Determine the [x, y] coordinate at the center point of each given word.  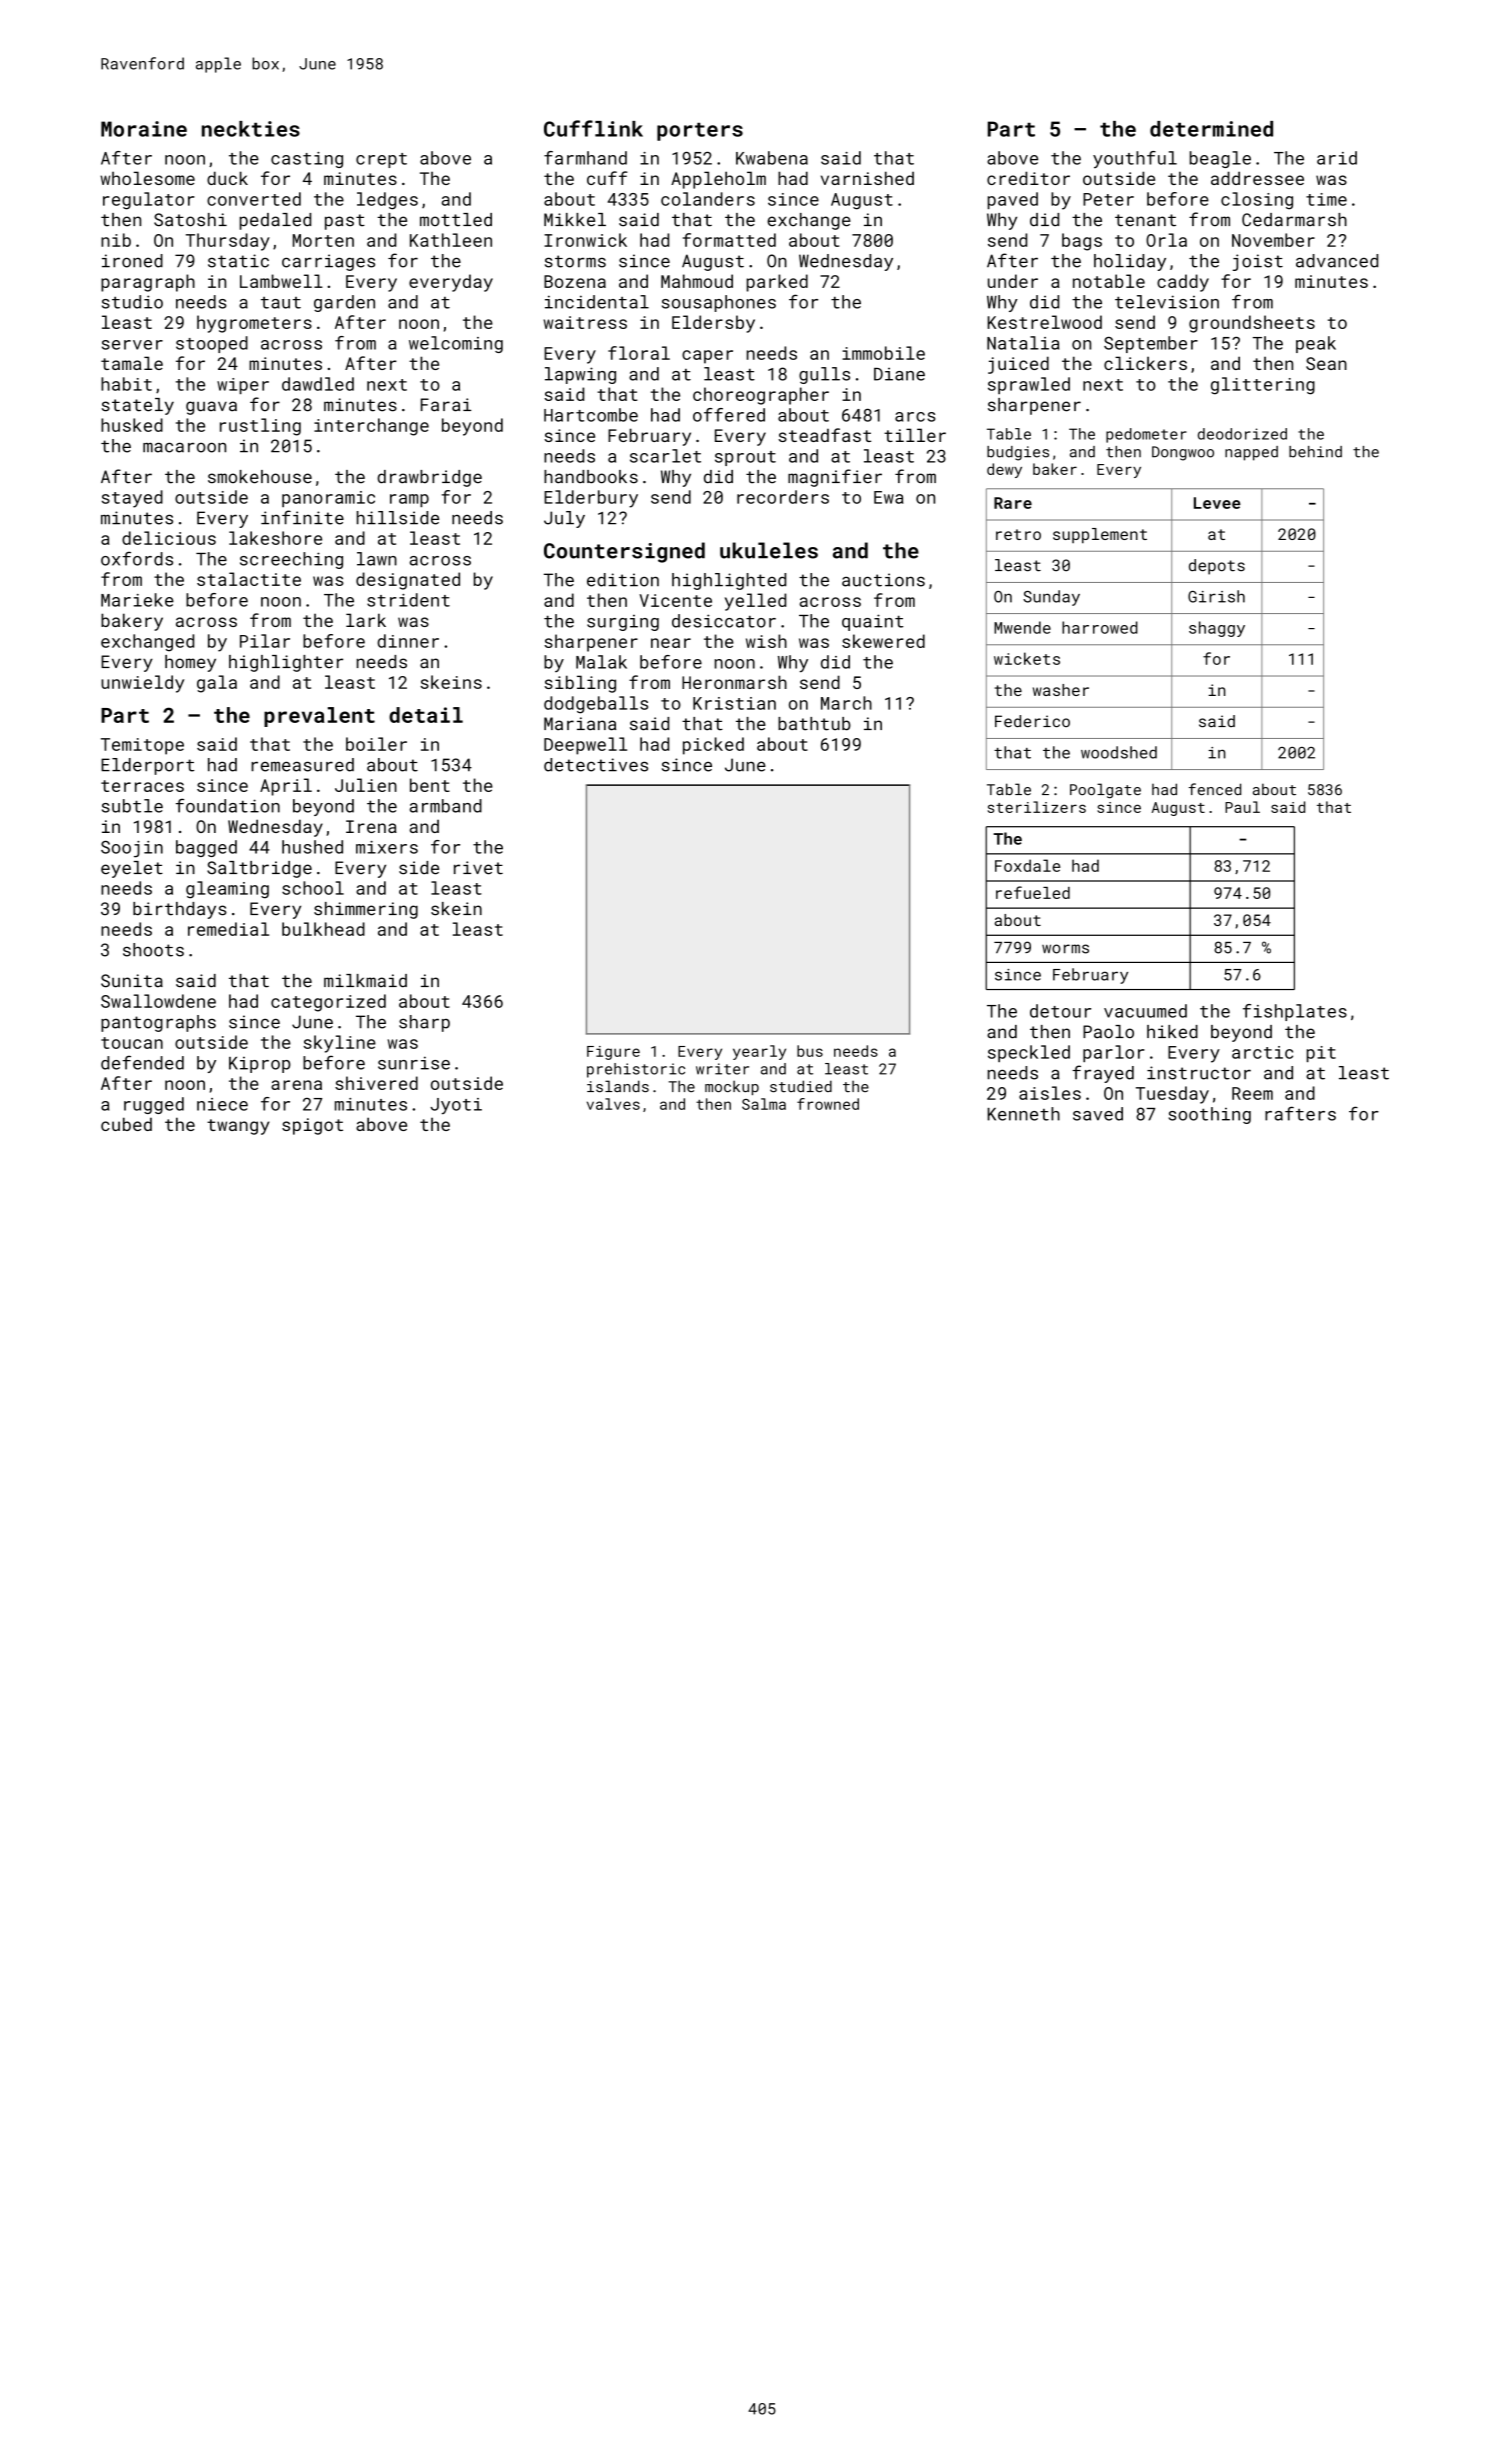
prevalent [319, 717]
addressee [1257, 178]
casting [307, 160]
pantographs [158, 1023]
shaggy [1217, 629]
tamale [132, 363]
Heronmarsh [734, 682]
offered [729, 415]
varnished [867, 178]
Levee [1217, 503]
